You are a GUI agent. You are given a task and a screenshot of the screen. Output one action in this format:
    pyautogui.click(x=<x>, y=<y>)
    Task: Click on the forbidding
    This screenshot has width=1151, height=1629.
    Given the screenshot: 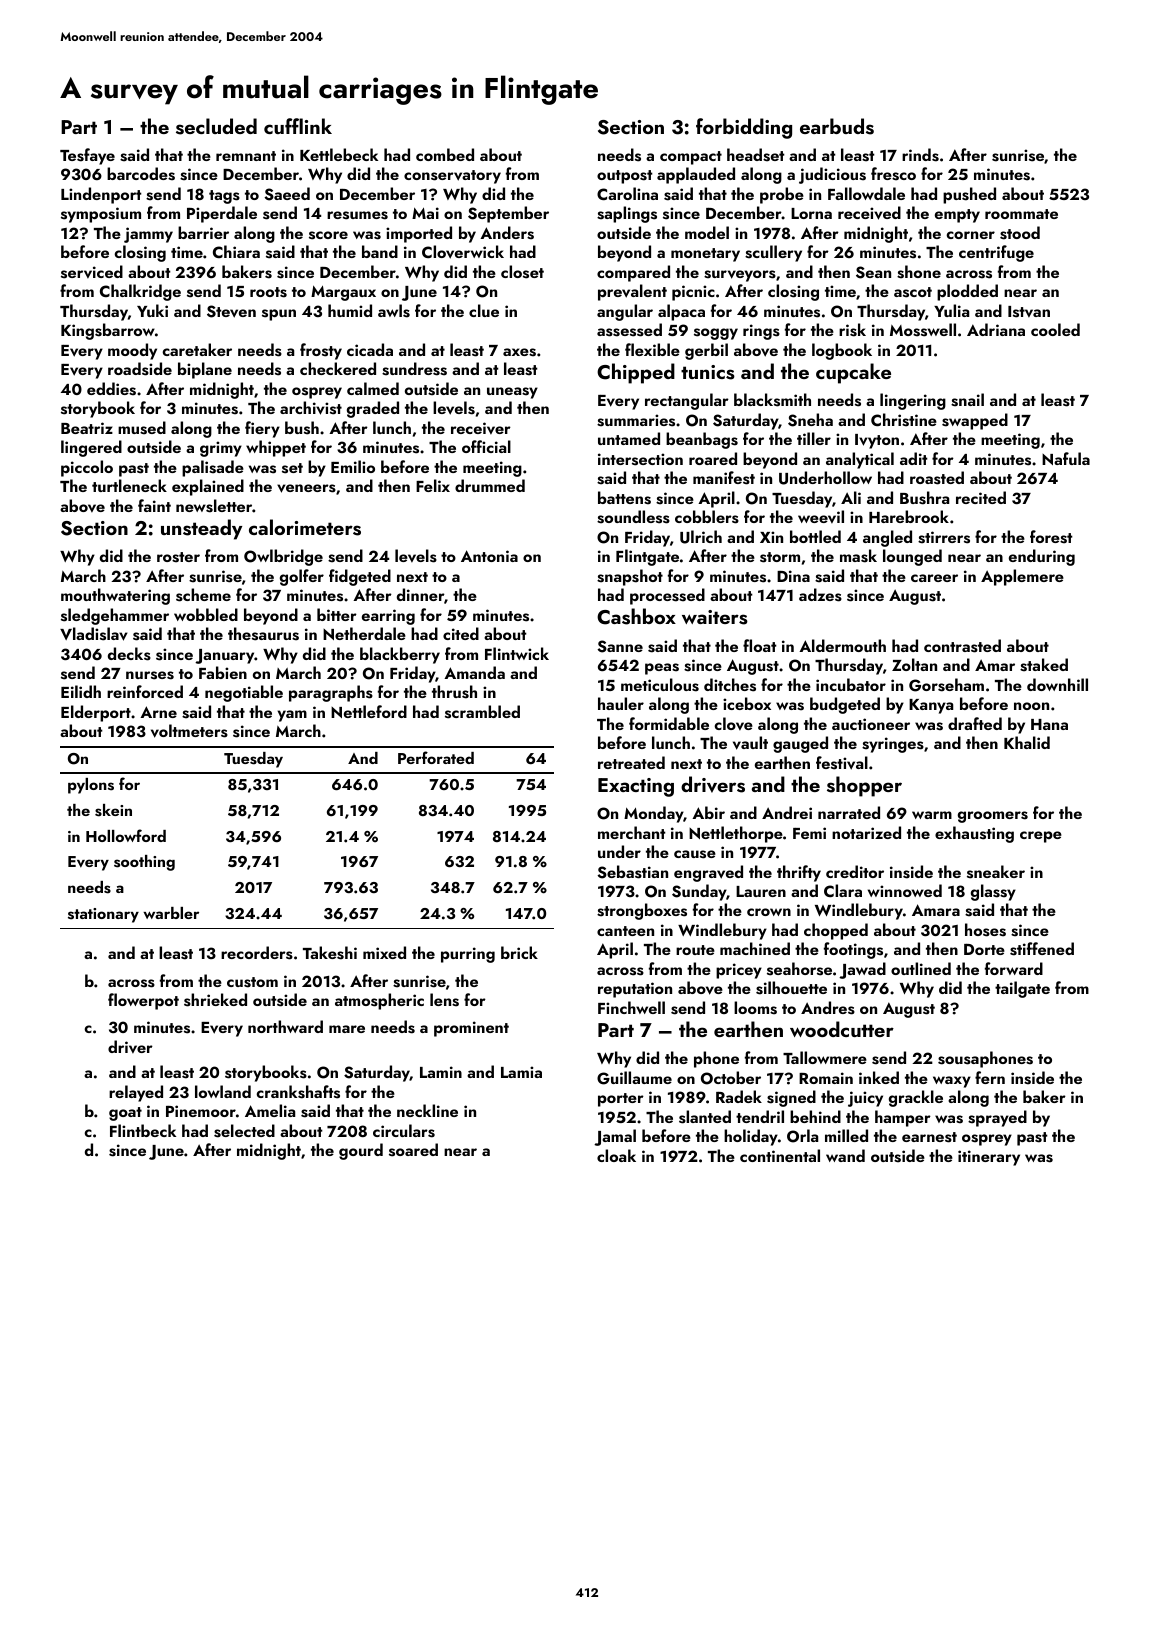 What is the action you would take?
    pyautogui.click(x=744, y=128)
